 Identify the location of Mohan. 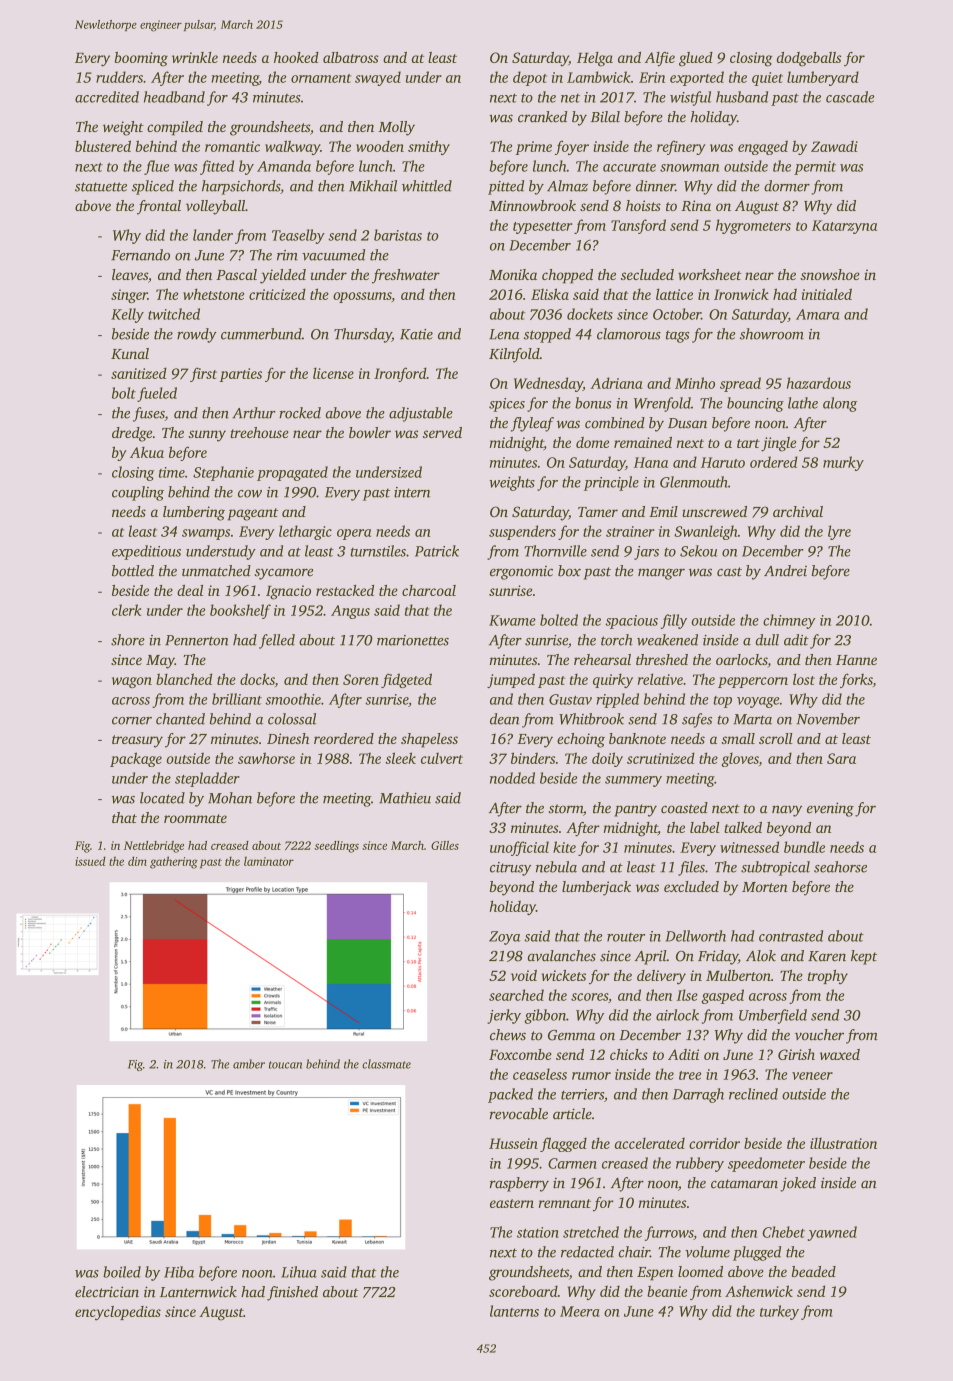
(230, 798).
